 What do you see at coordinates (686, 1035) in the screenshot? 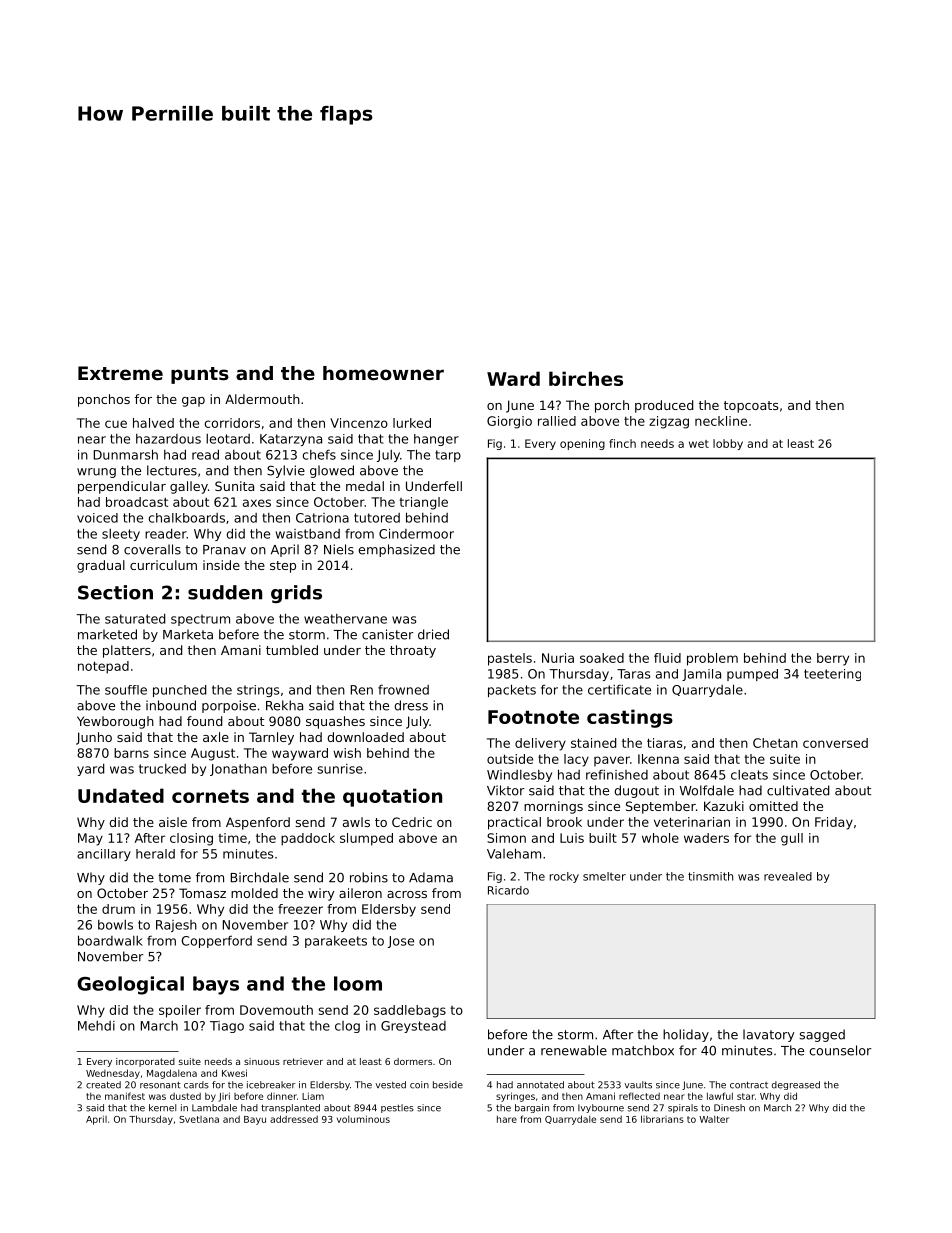
I see `holiday` at bounding box center [686, 1035].
